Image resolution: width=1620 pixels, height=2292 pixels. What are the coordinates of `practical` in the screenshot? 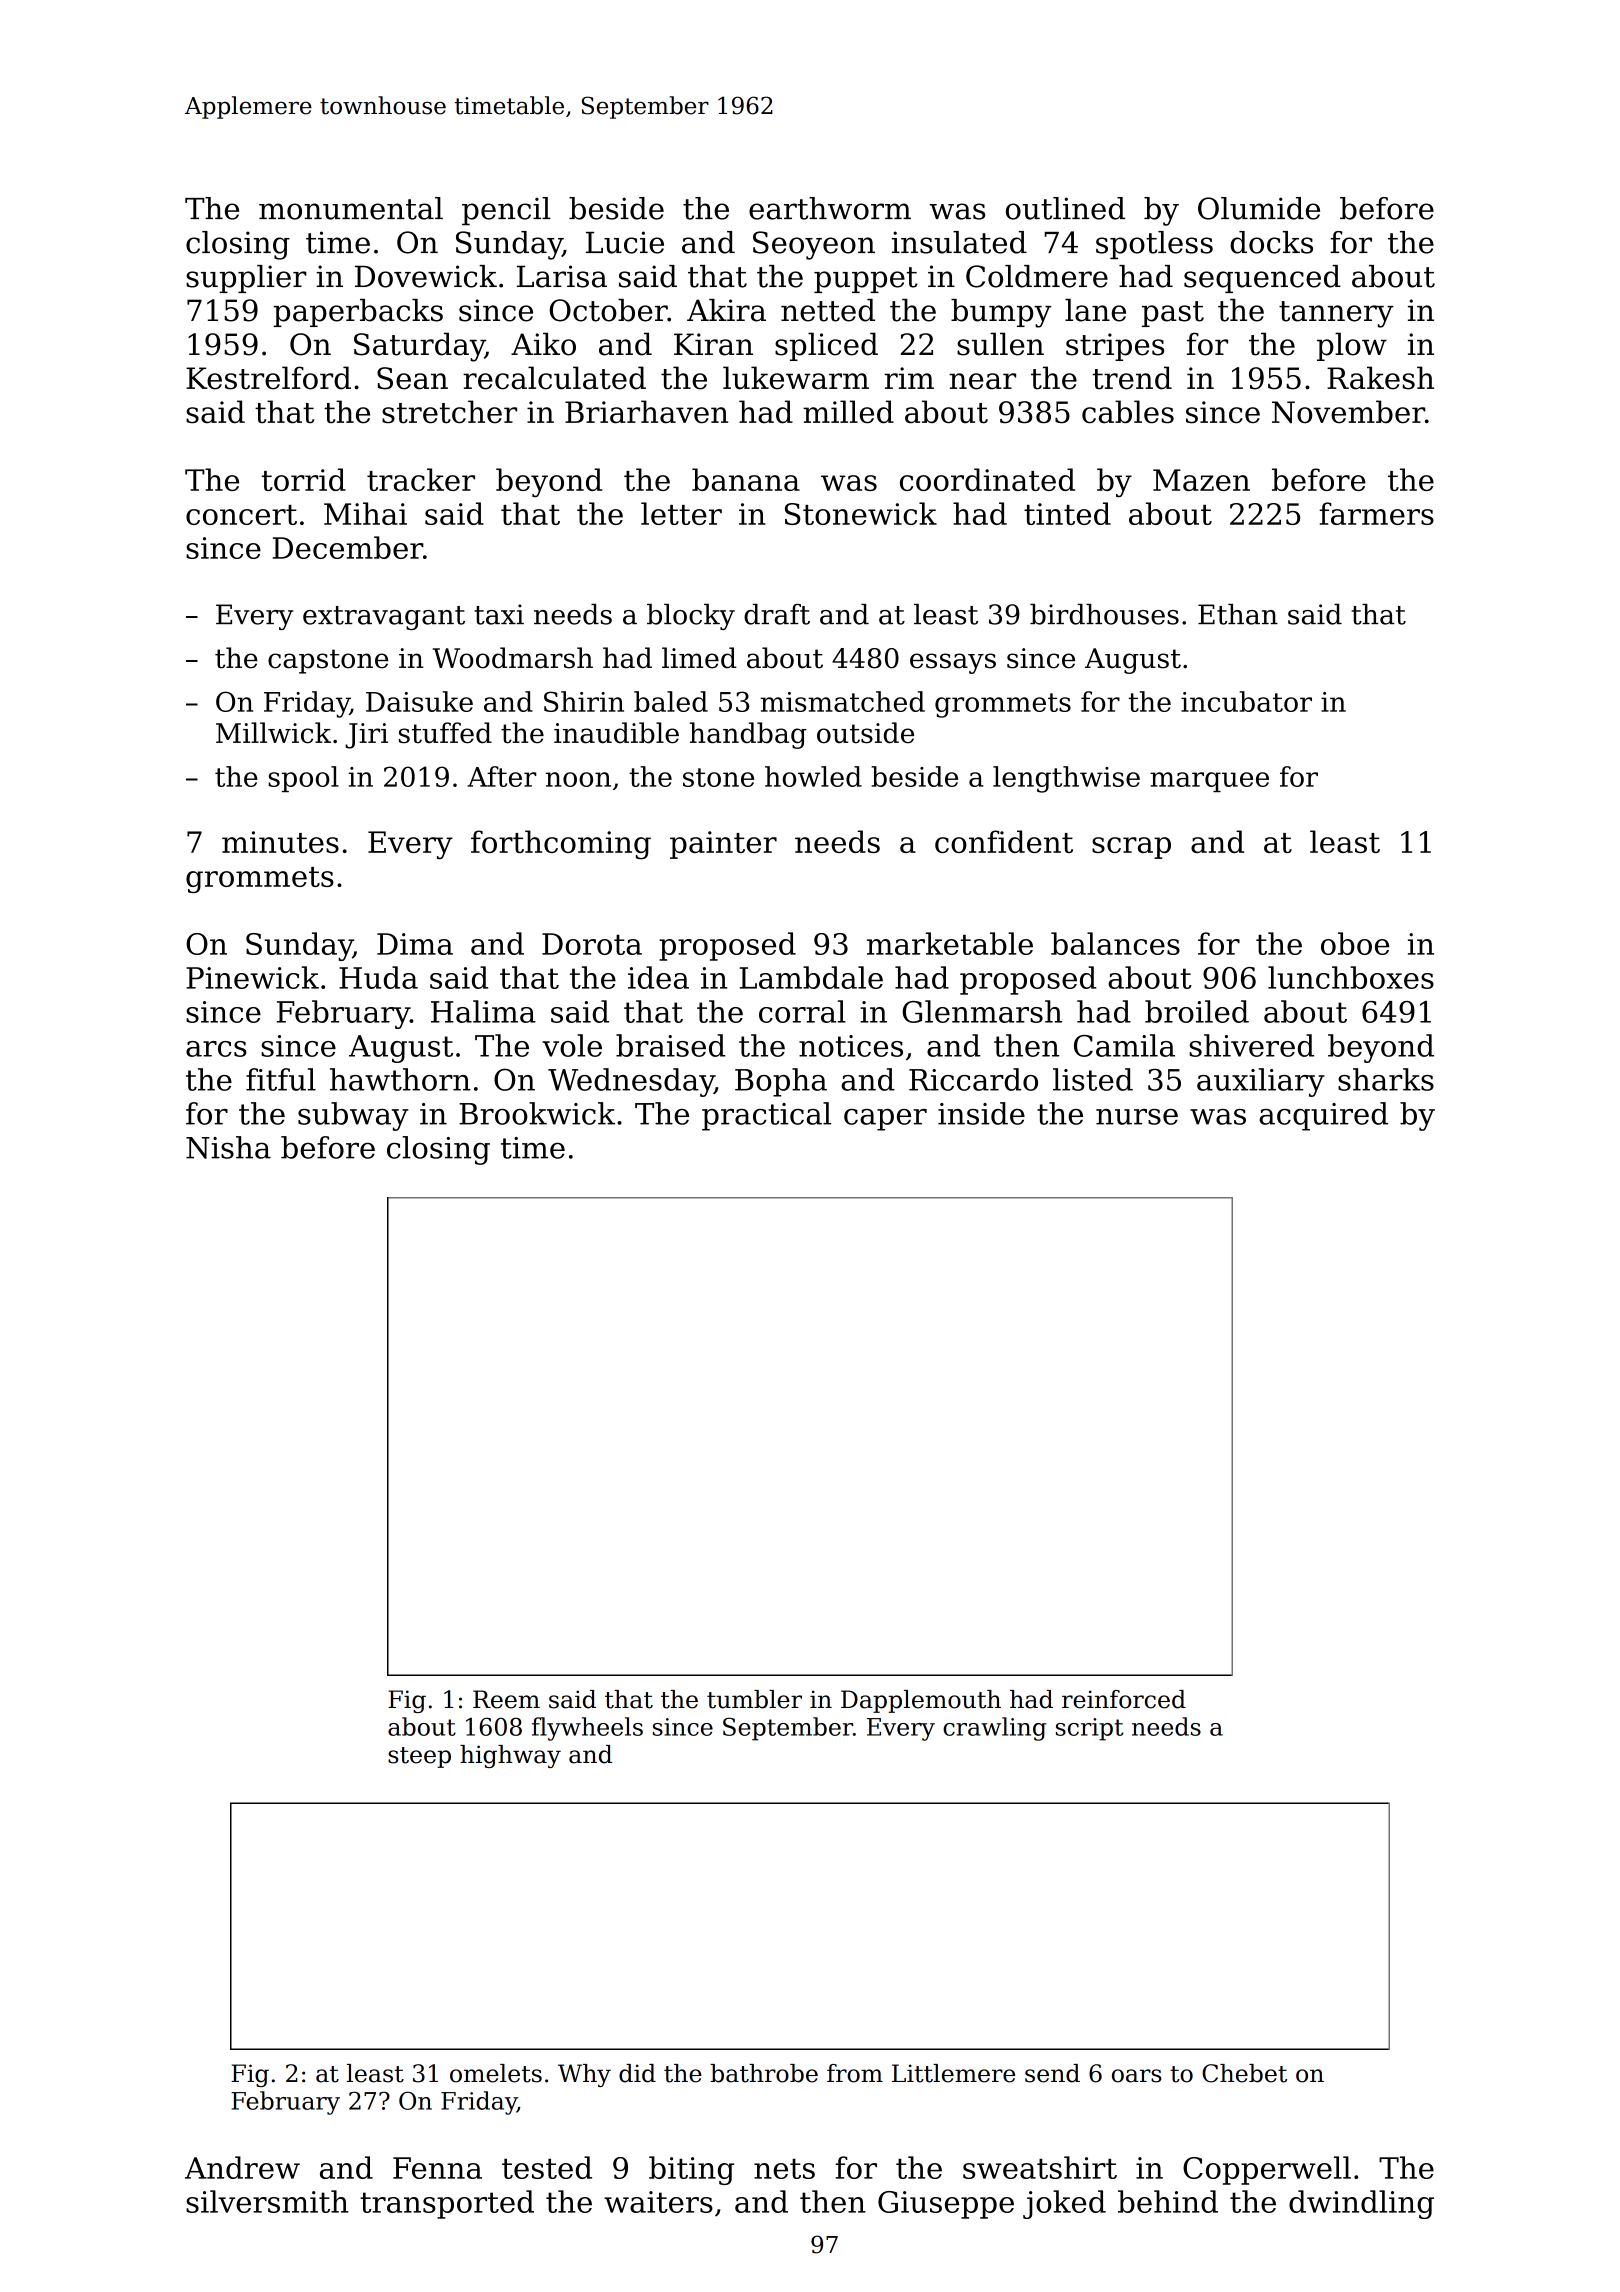 It's located at (766, 1116).
